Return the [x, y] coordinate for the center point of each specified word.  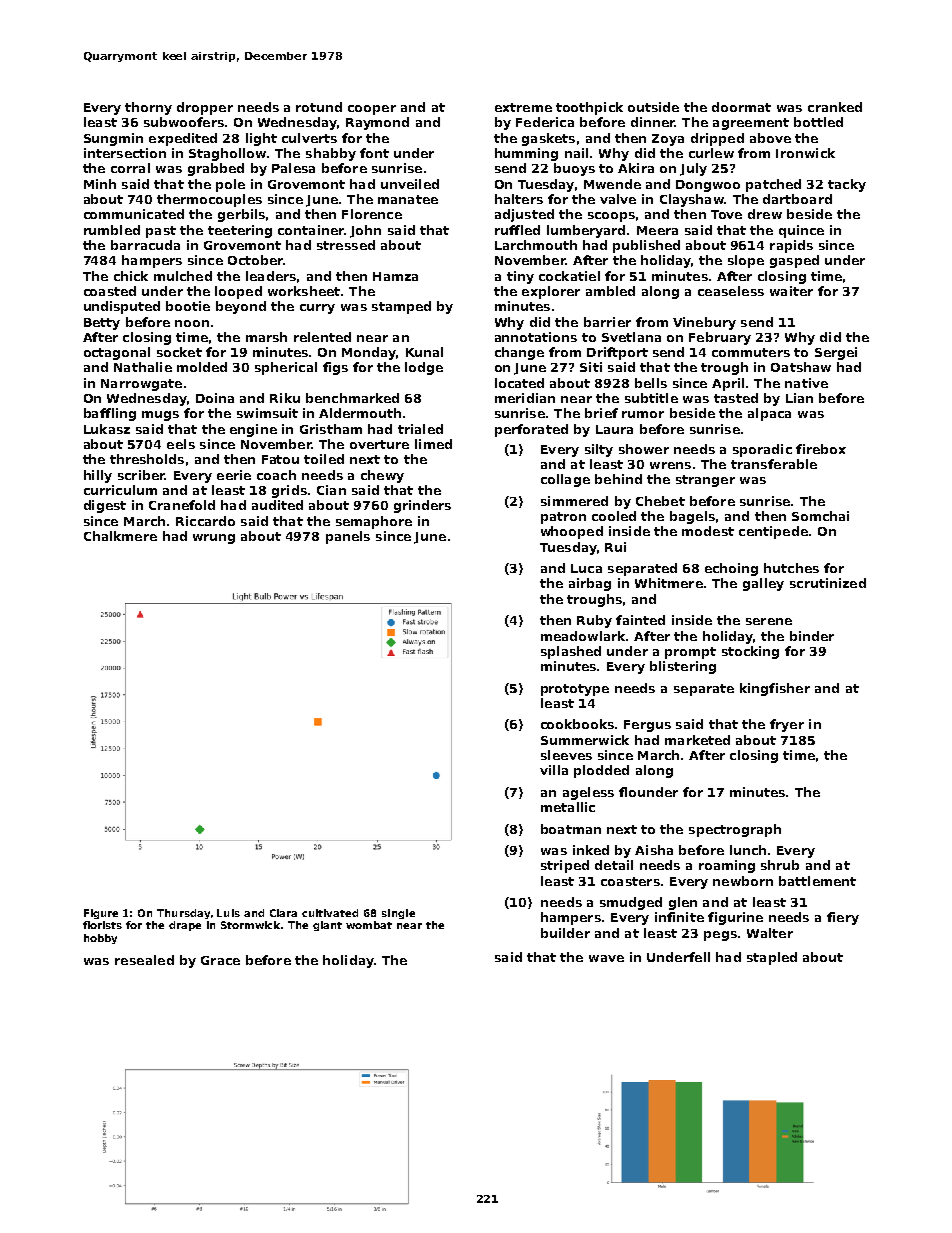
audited [277, 505]
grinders [422, 506]
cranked [835, 107]
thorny [148, 108]
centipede [773, 532]
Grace [220, 960]
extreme [523, 107]
